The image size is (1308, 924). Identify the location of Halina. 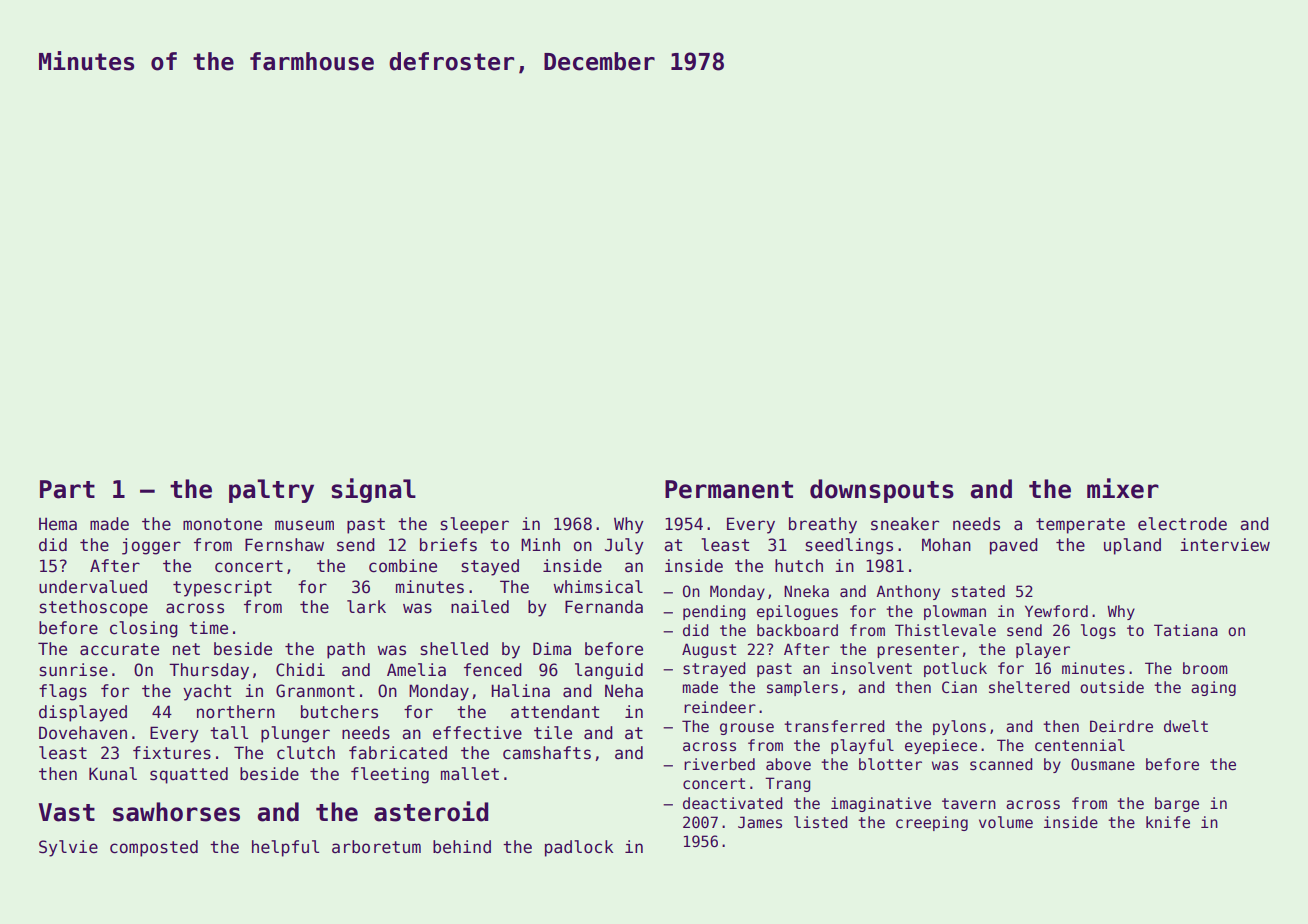
(520, 691).
